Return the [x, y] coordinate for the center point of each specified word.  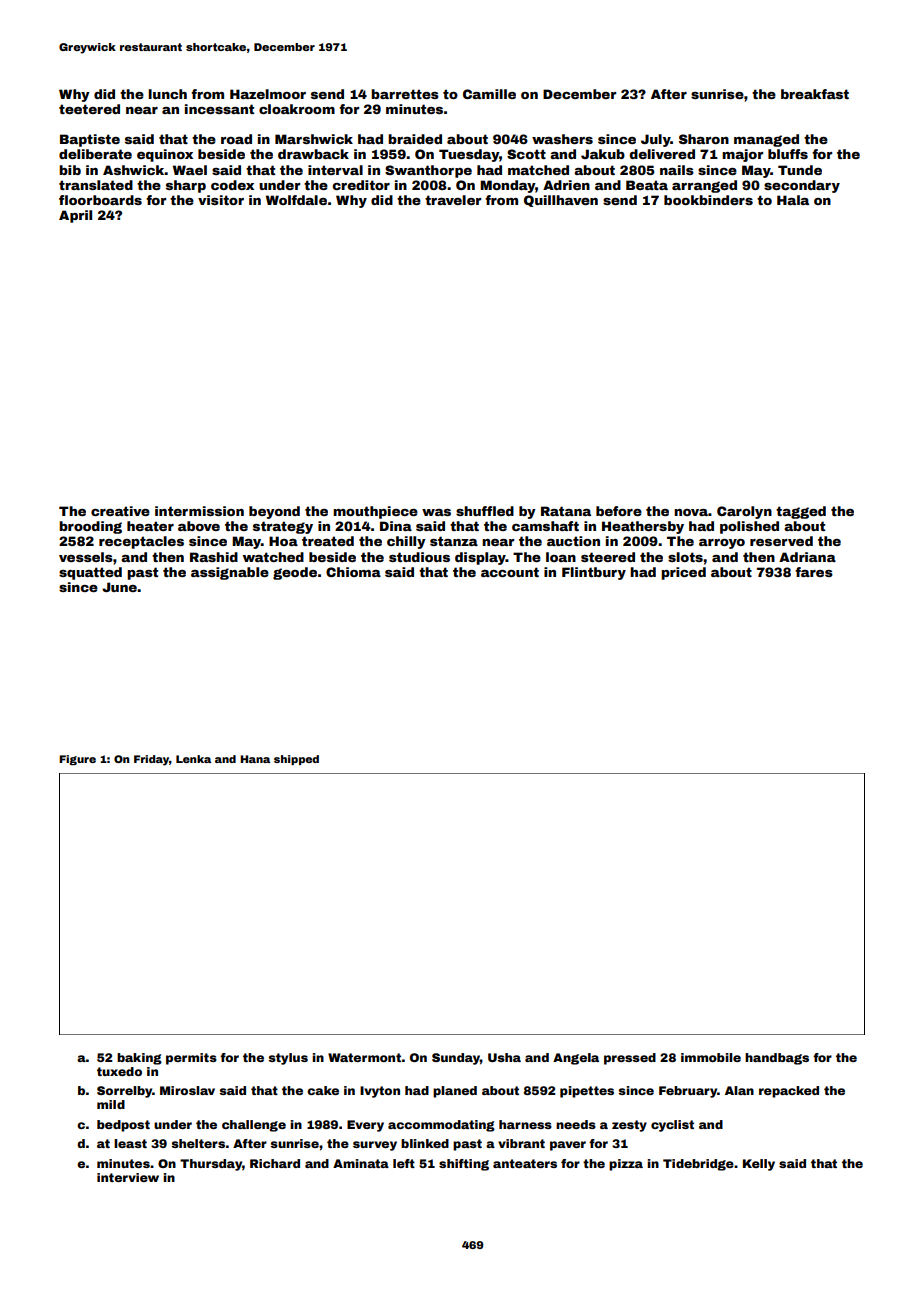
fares [814, 572]
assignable [230, 573]
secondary [802, 186]
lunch [167, 94]
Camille [489, 94]
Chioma [353, 572]
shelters [198, 1143]
